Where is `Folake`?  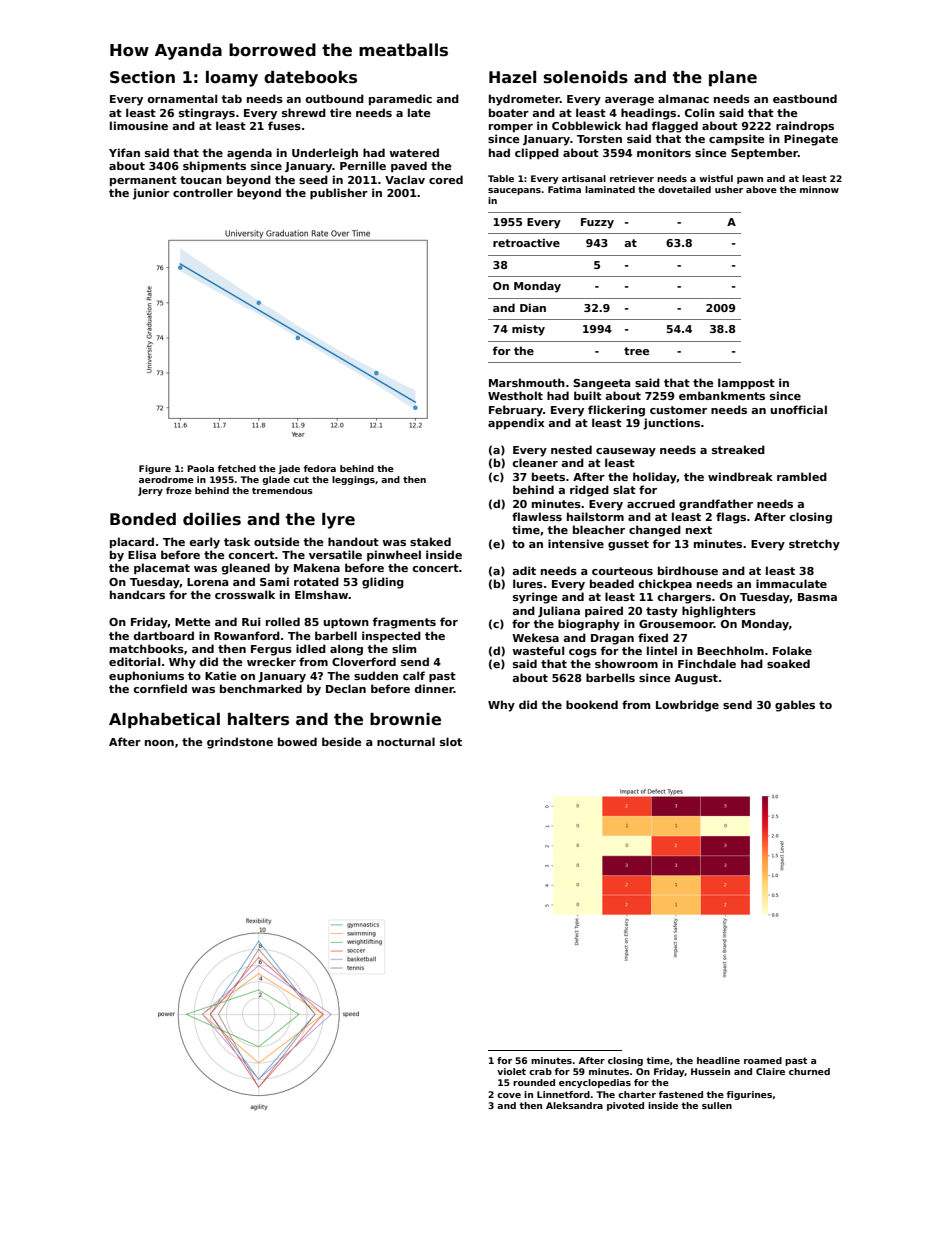 Folake is located at coordinates (792, 650).
